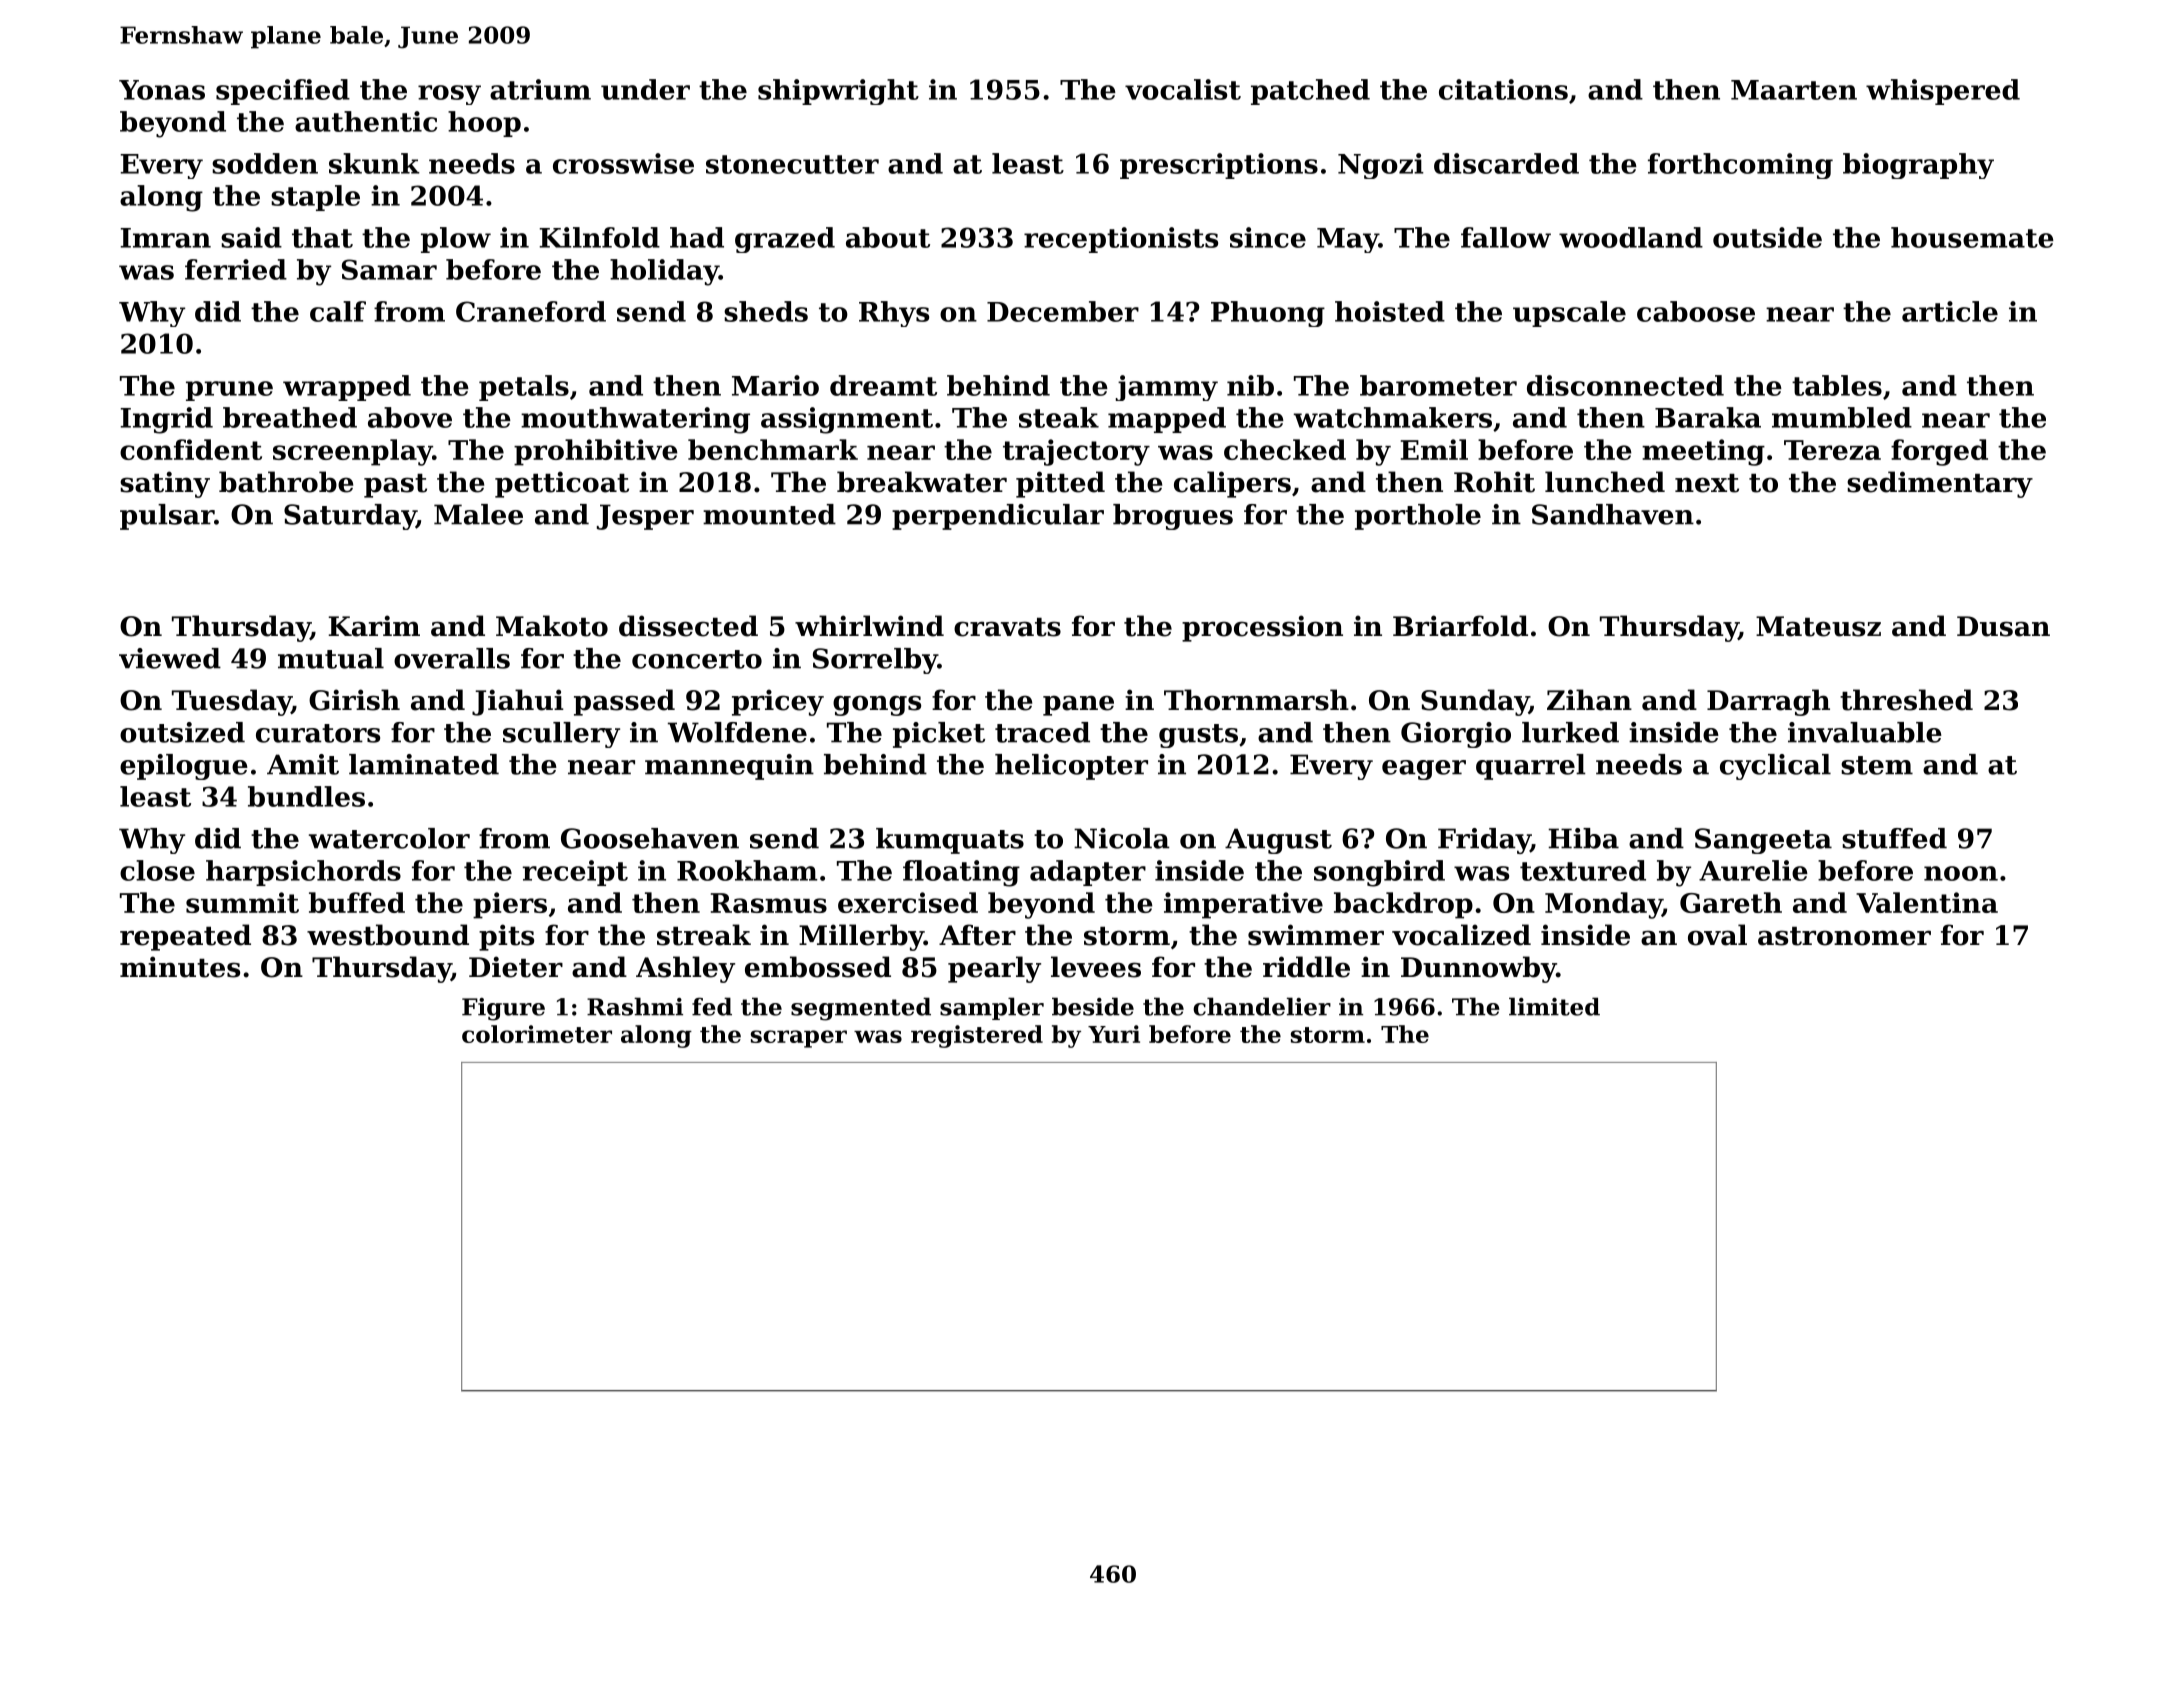 Image resolution: width=2178 pixels, height=1683 pixels. Describe the element at coordinates (1832, 450) in the screenshot. I see `Tereza` at that location.
